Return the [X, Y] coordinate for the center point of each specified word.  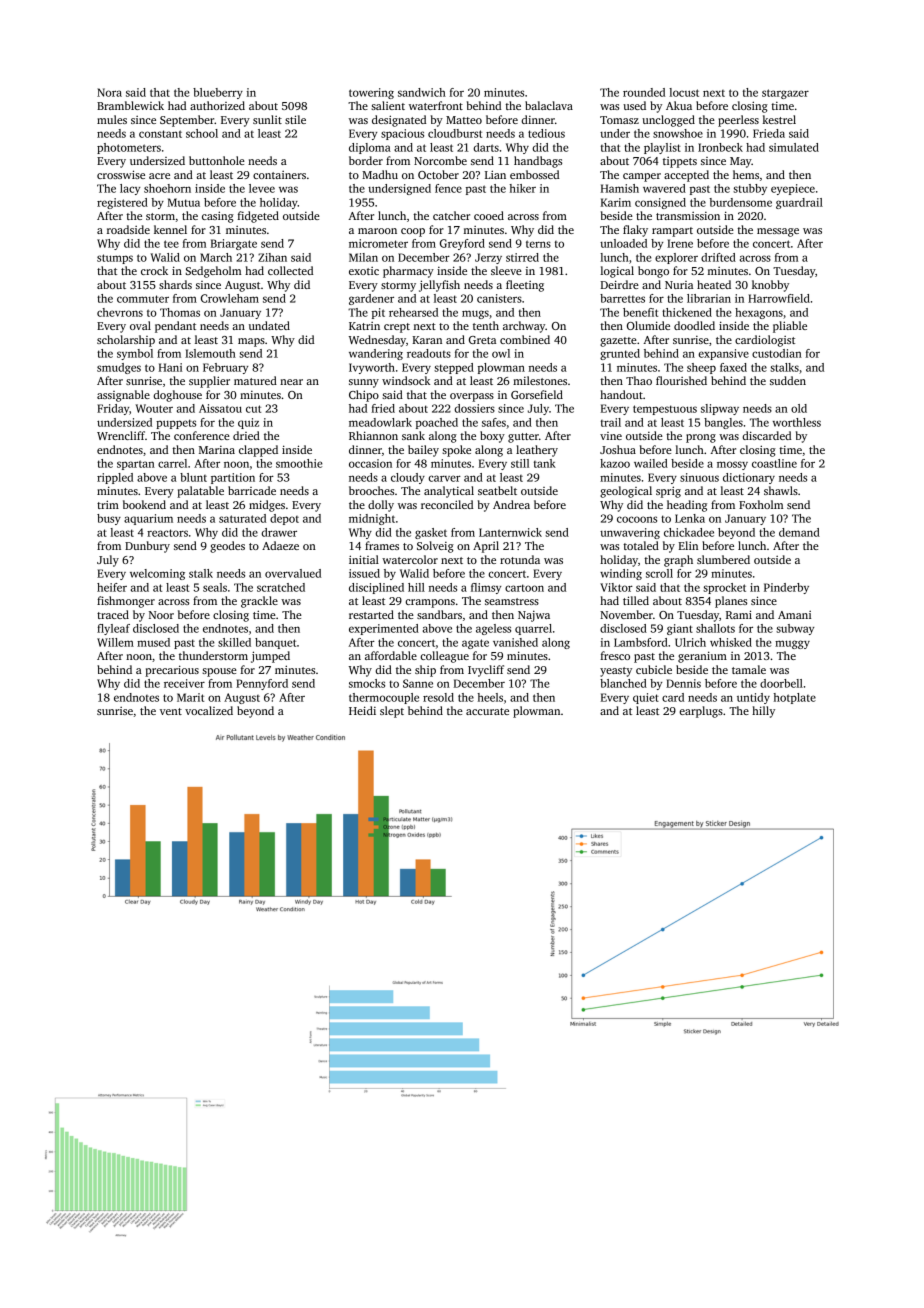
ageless [493, 629]
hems [746, 174]
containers [279, 175]
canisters [499, 298]
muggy [792, 644]
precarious [172, 671]
